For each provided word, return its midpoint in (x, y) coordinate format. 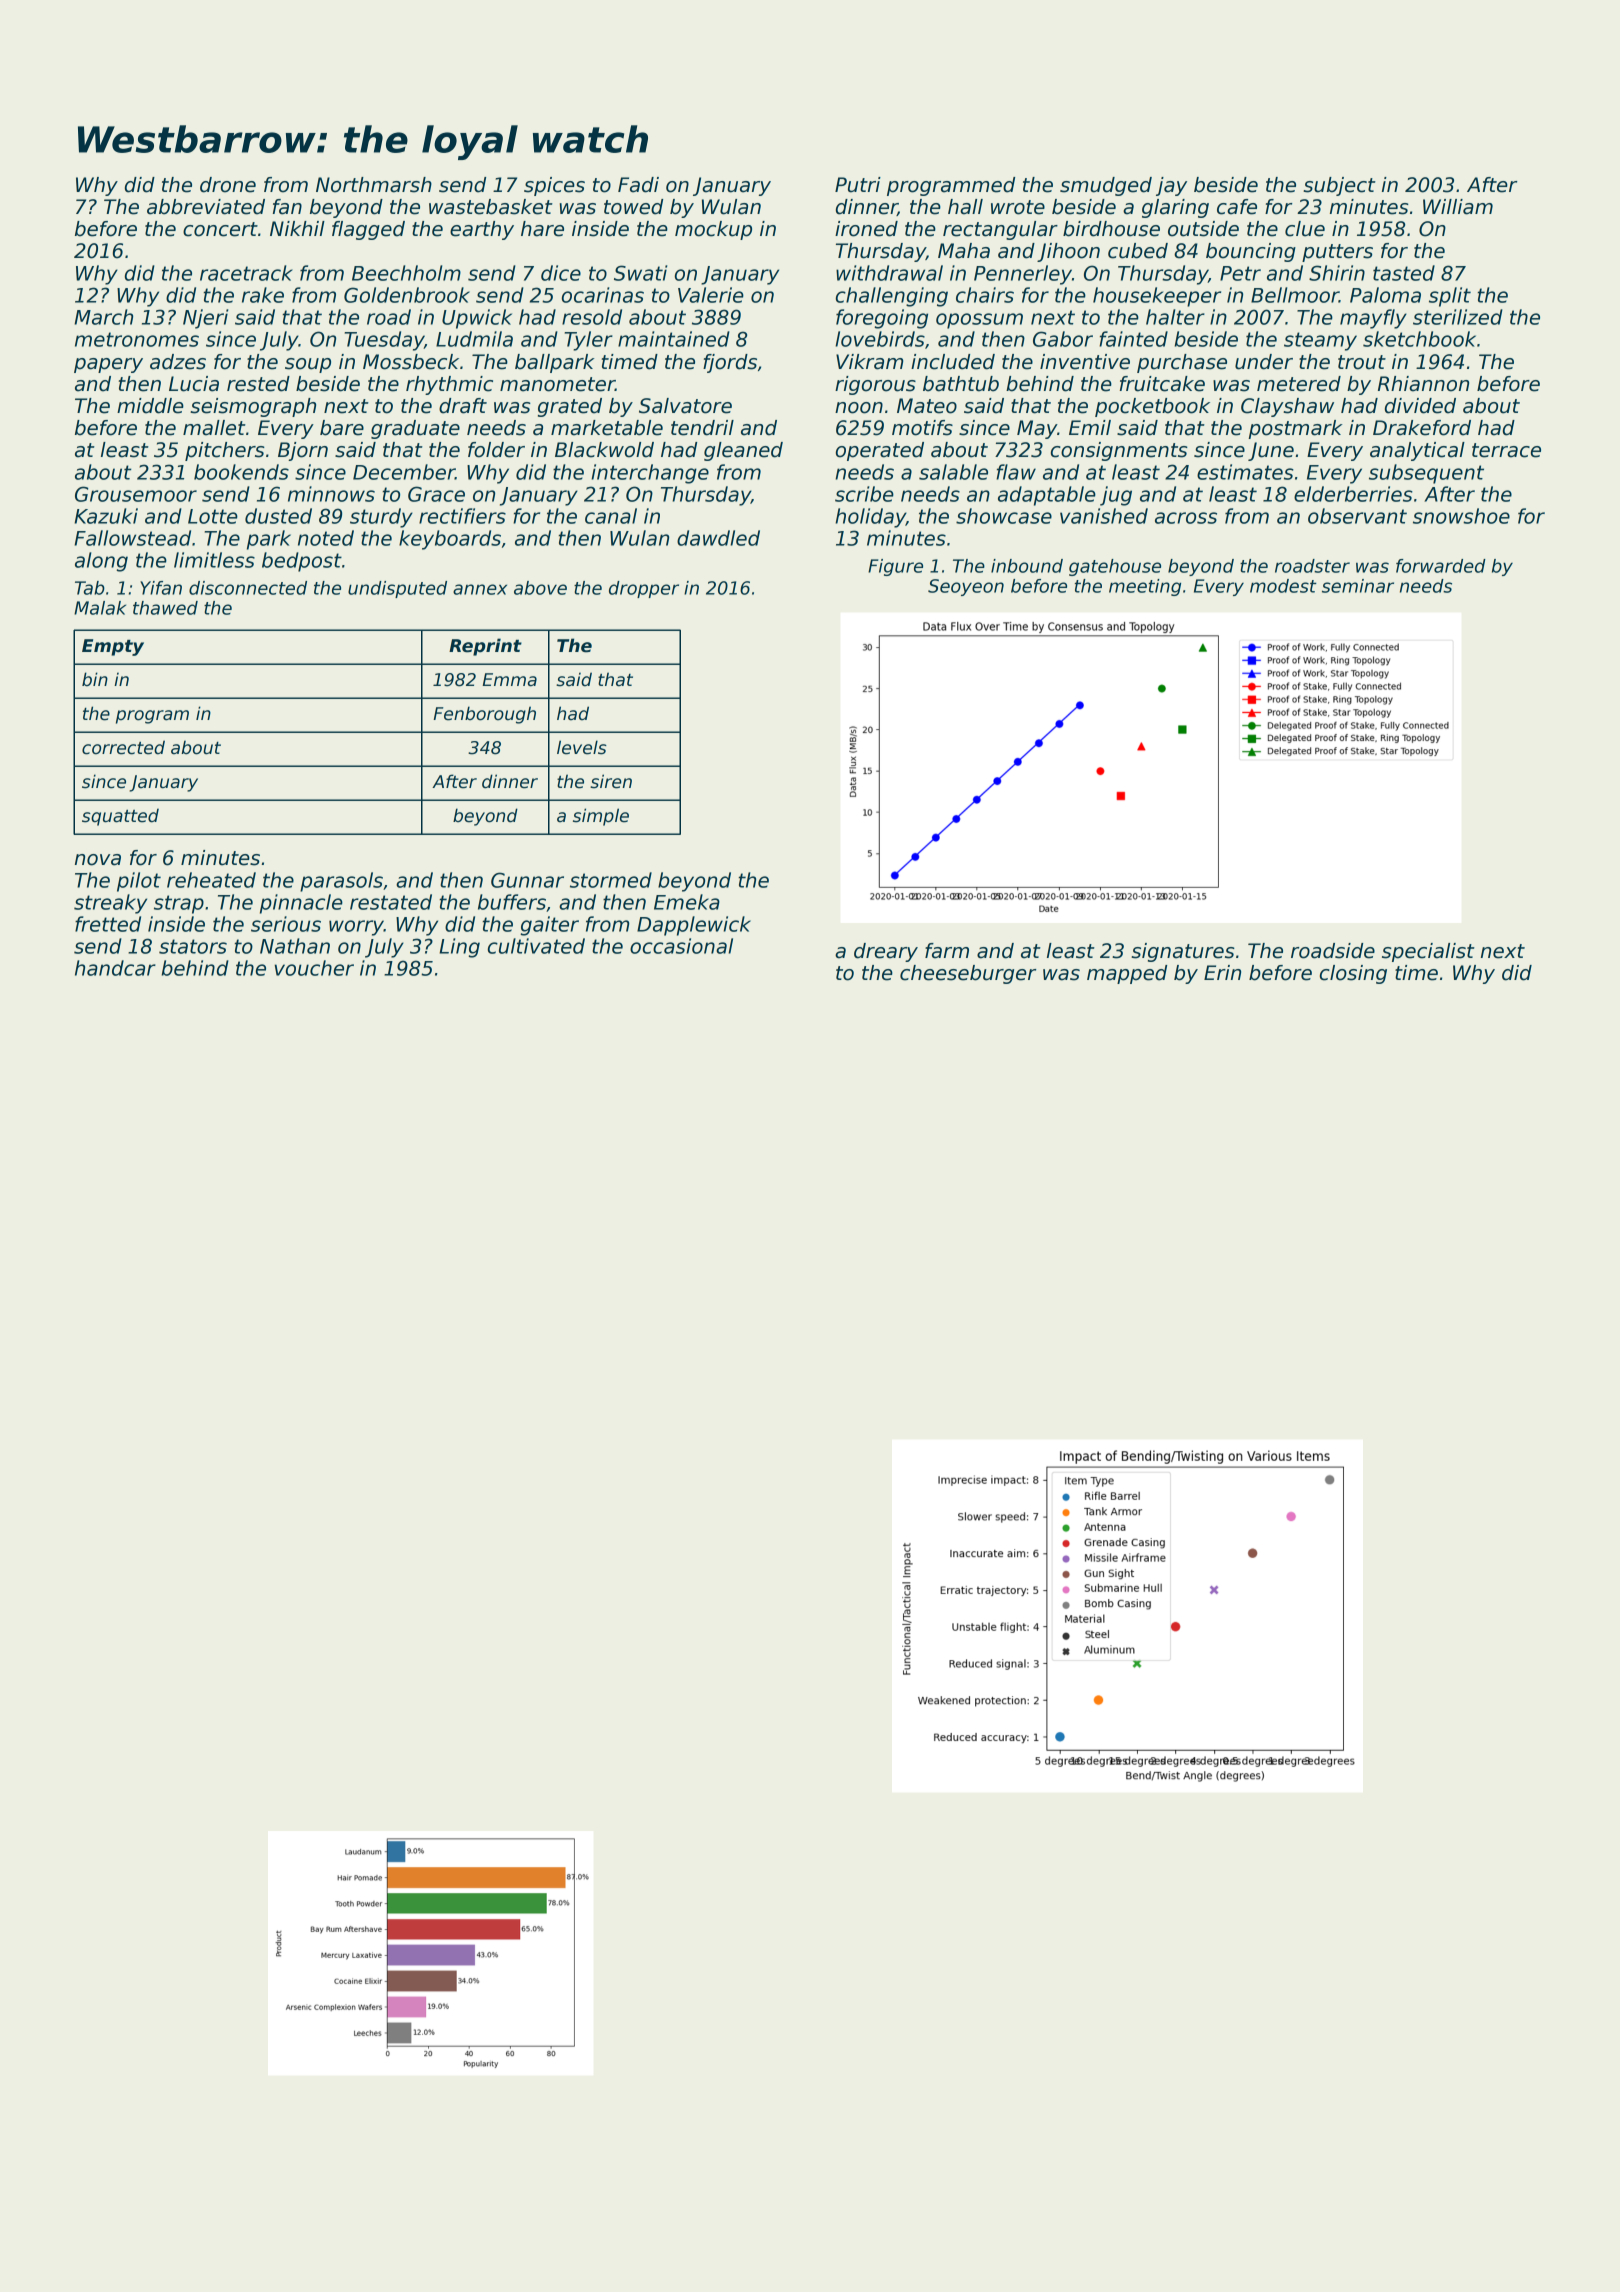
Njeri (205, 319)
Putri (858, 185)
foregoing (882, 319)
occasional (681, 946)
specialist (1428, 952)
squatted (120, 817)
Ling (459, 948)
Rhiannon (1423, 384)
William (1458, 207)
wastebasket (491, 207)
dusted (278, 516)
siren (611, 781)
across (1186, 518)
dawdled (718, 538)
